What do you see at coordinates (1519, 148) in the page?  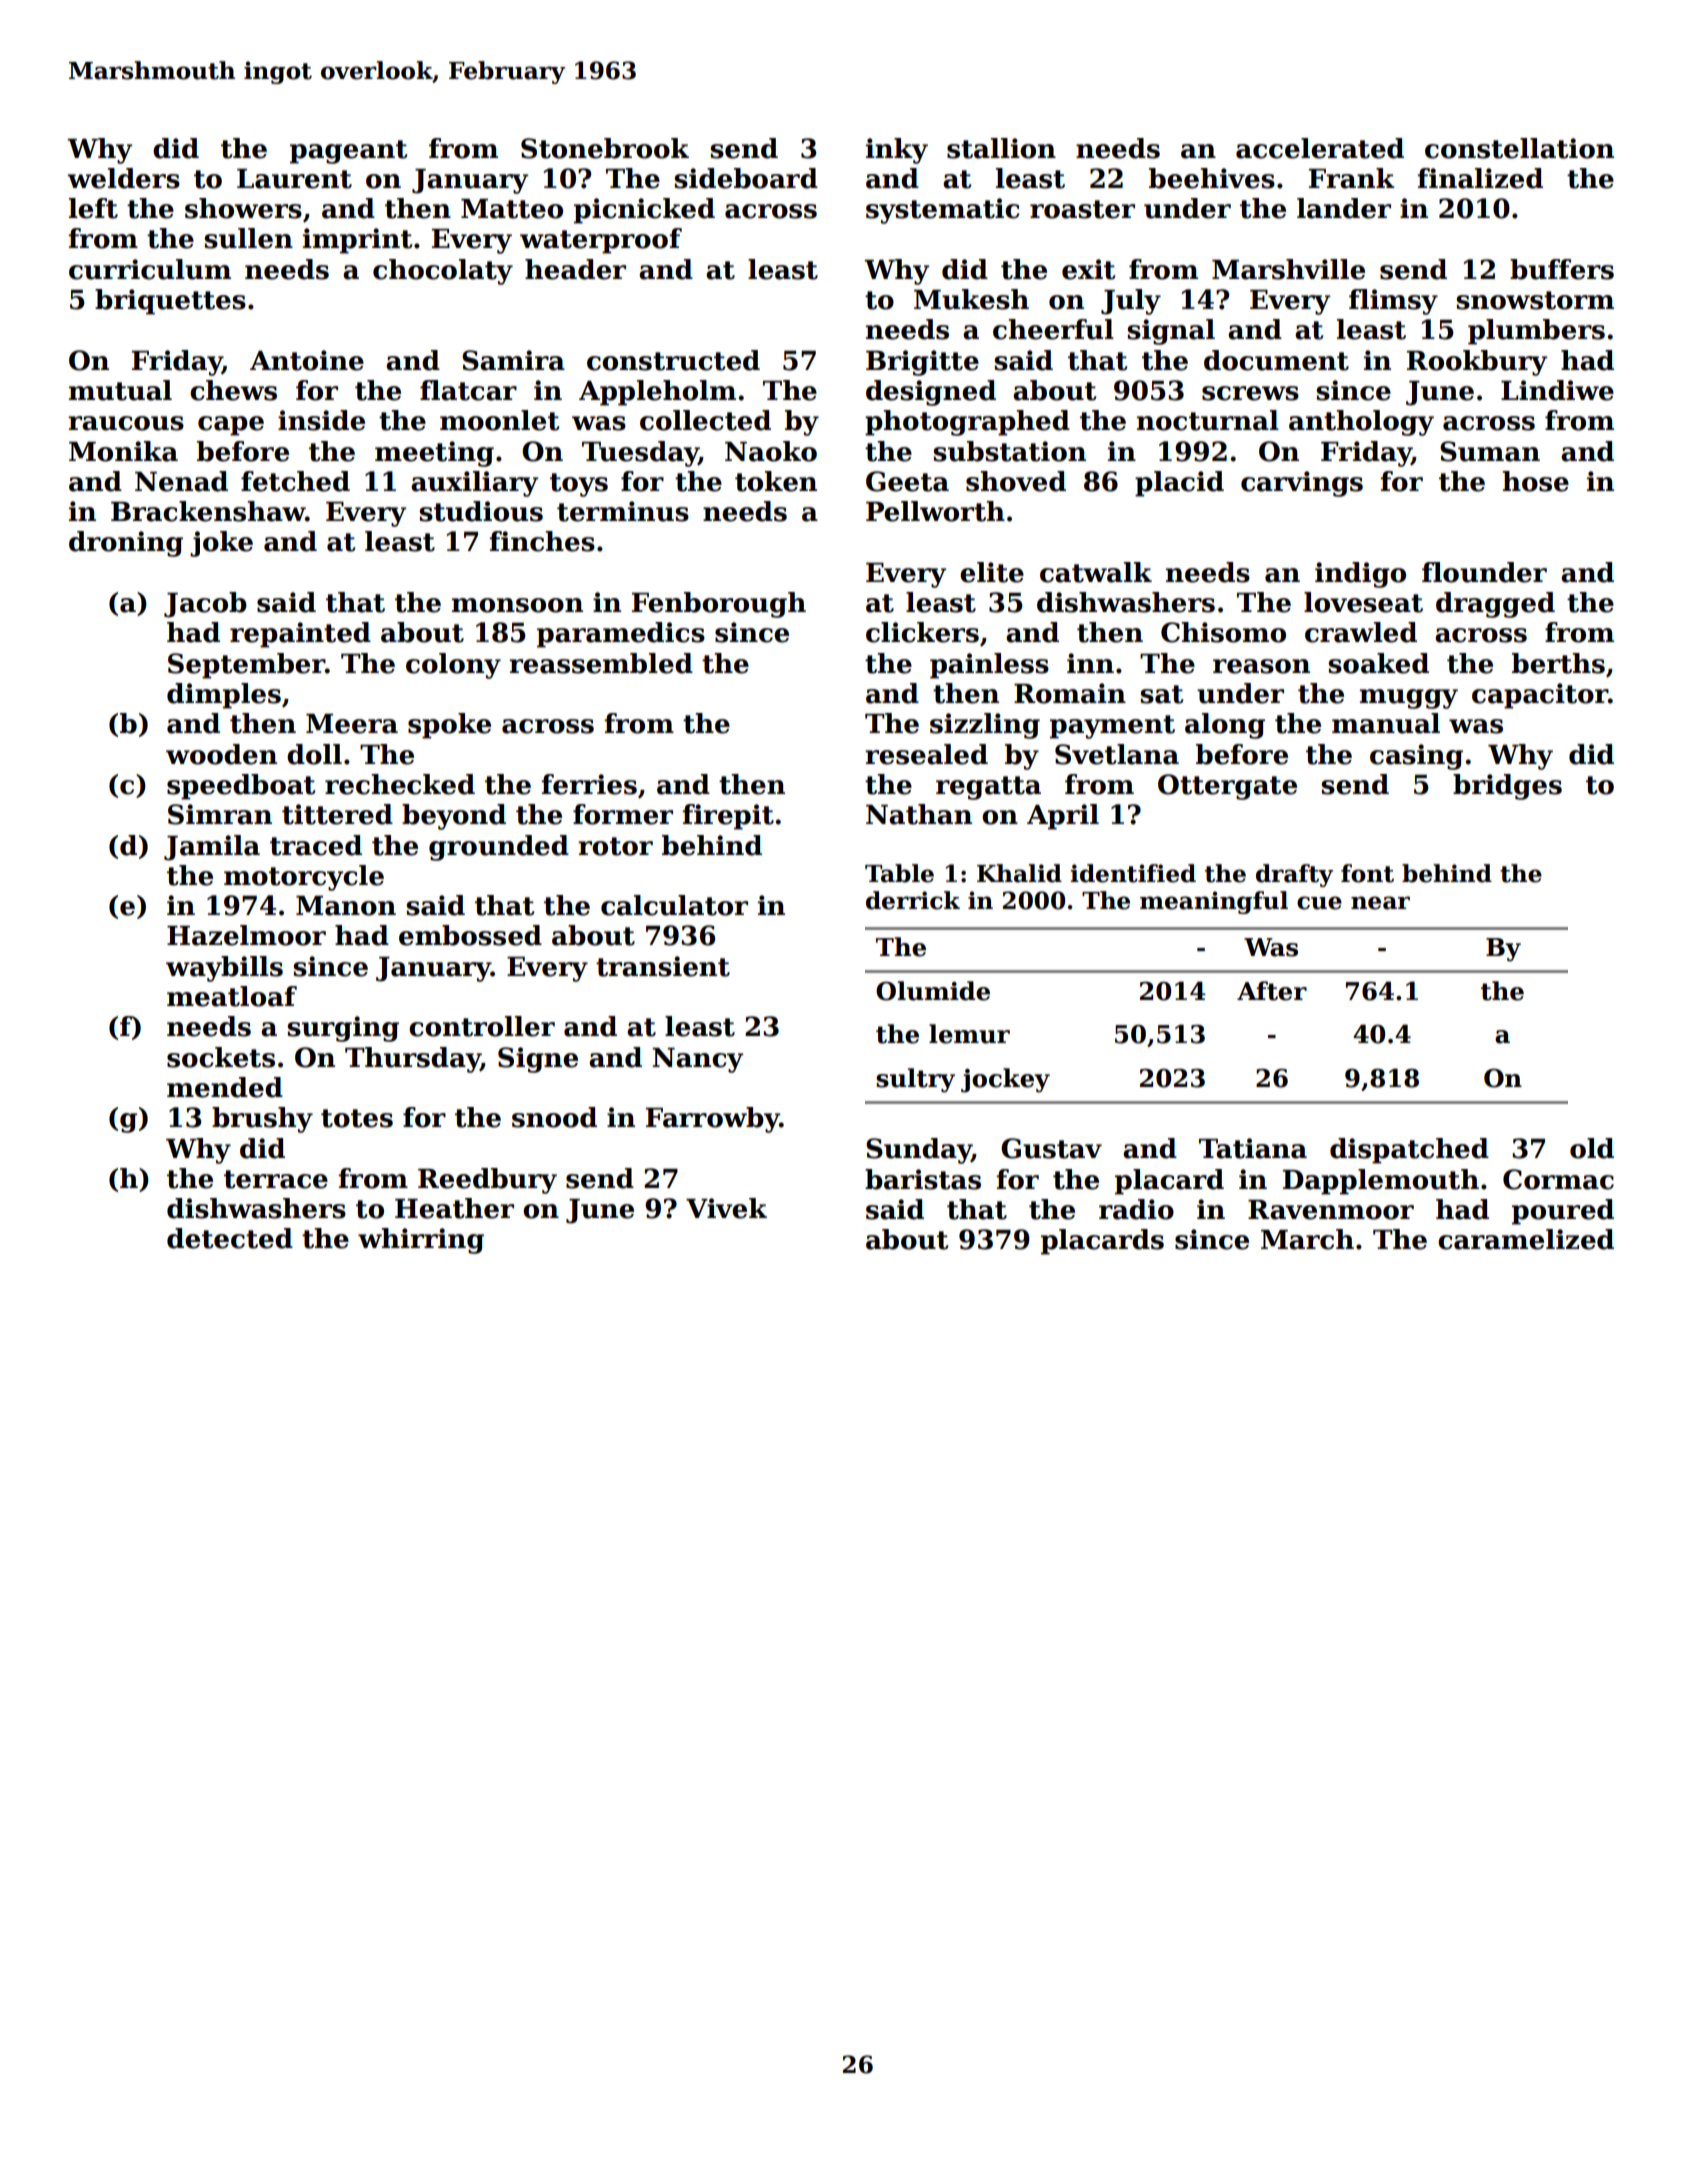 I see `constellation` at bounding box center [1519, 148].
